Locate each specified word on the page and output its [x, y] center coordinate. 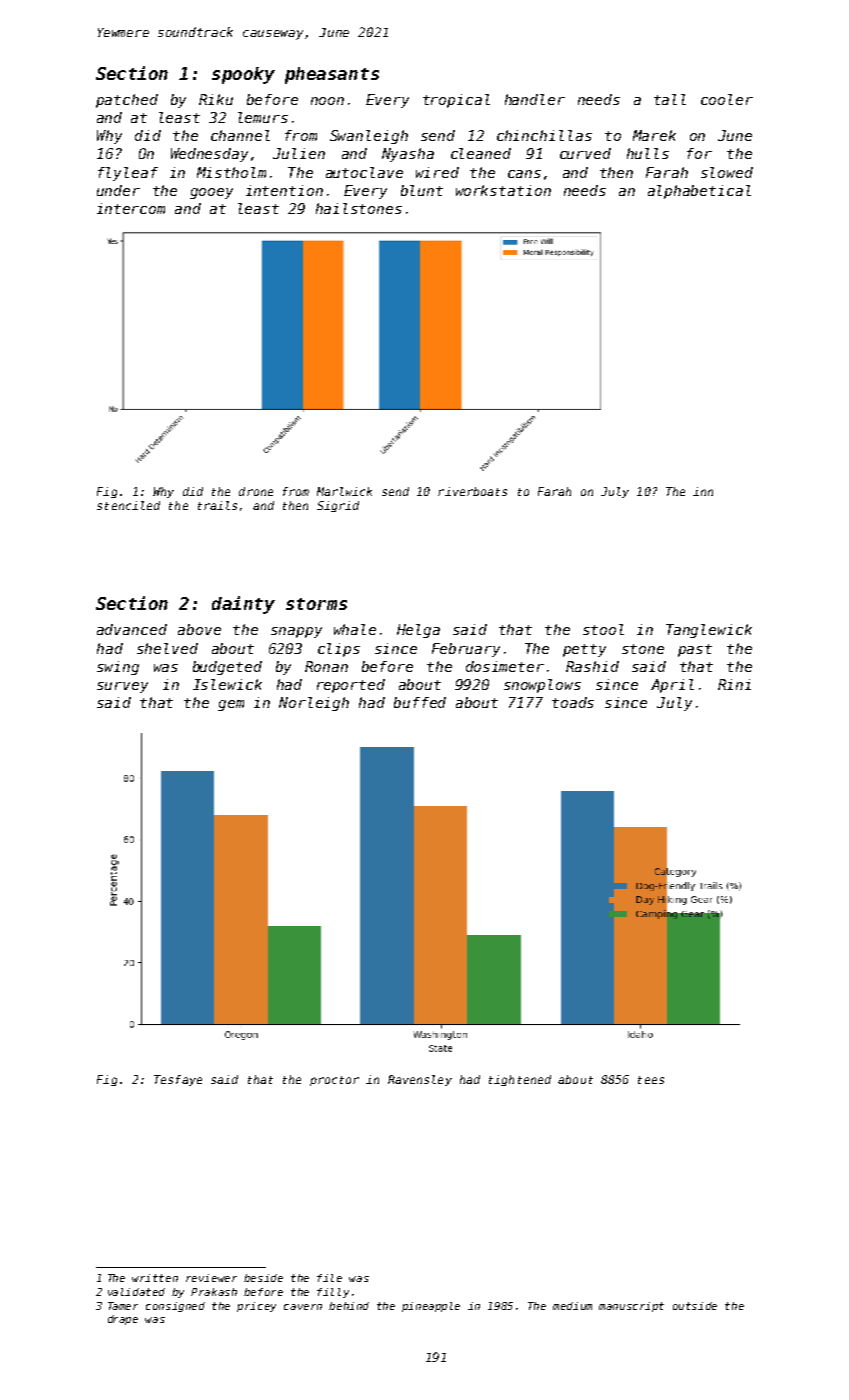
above [199, 629]
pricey [256, 1307]
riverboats [472, 491]
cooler [727, 99]
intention [284, 190]
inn [703, 491]
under [118, 190]
